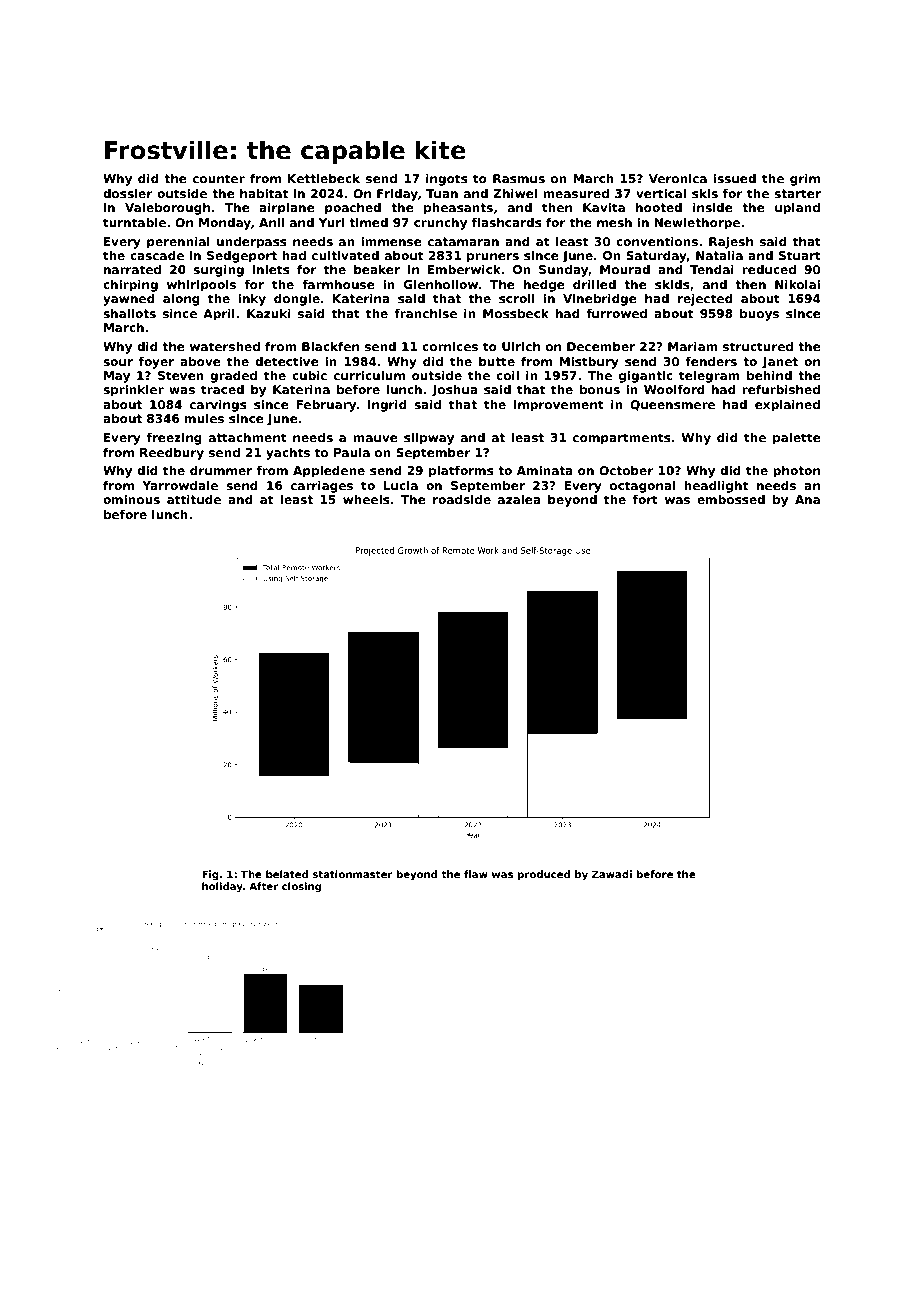  Describe the element at coordinates (612, 874) in the screenshot. I see `Zawadi` at that location.
